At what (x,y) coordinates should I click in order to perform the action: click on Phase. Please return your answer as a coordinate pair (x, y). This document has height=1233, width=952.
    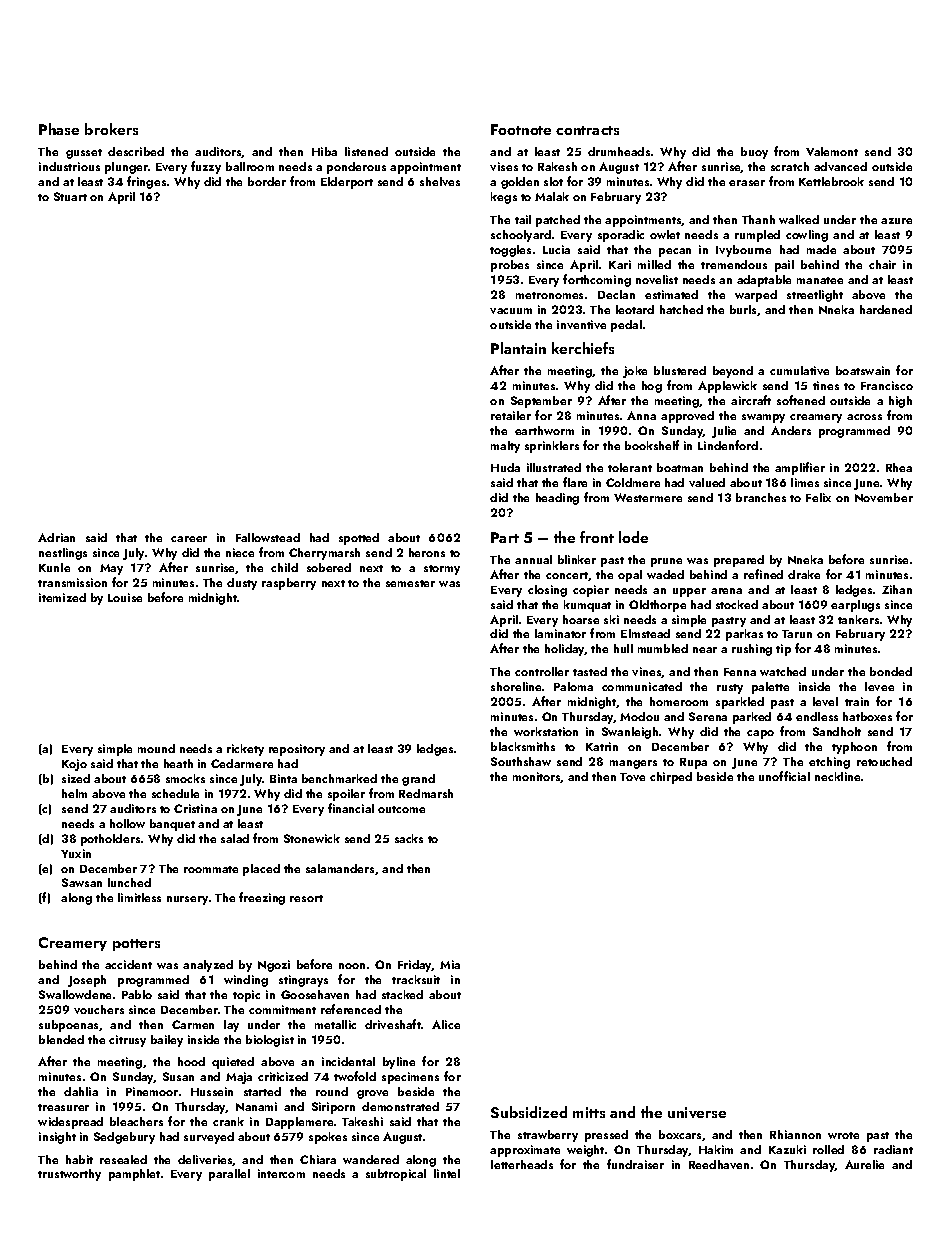
    Looking at the image, I should click on (59, 129).
